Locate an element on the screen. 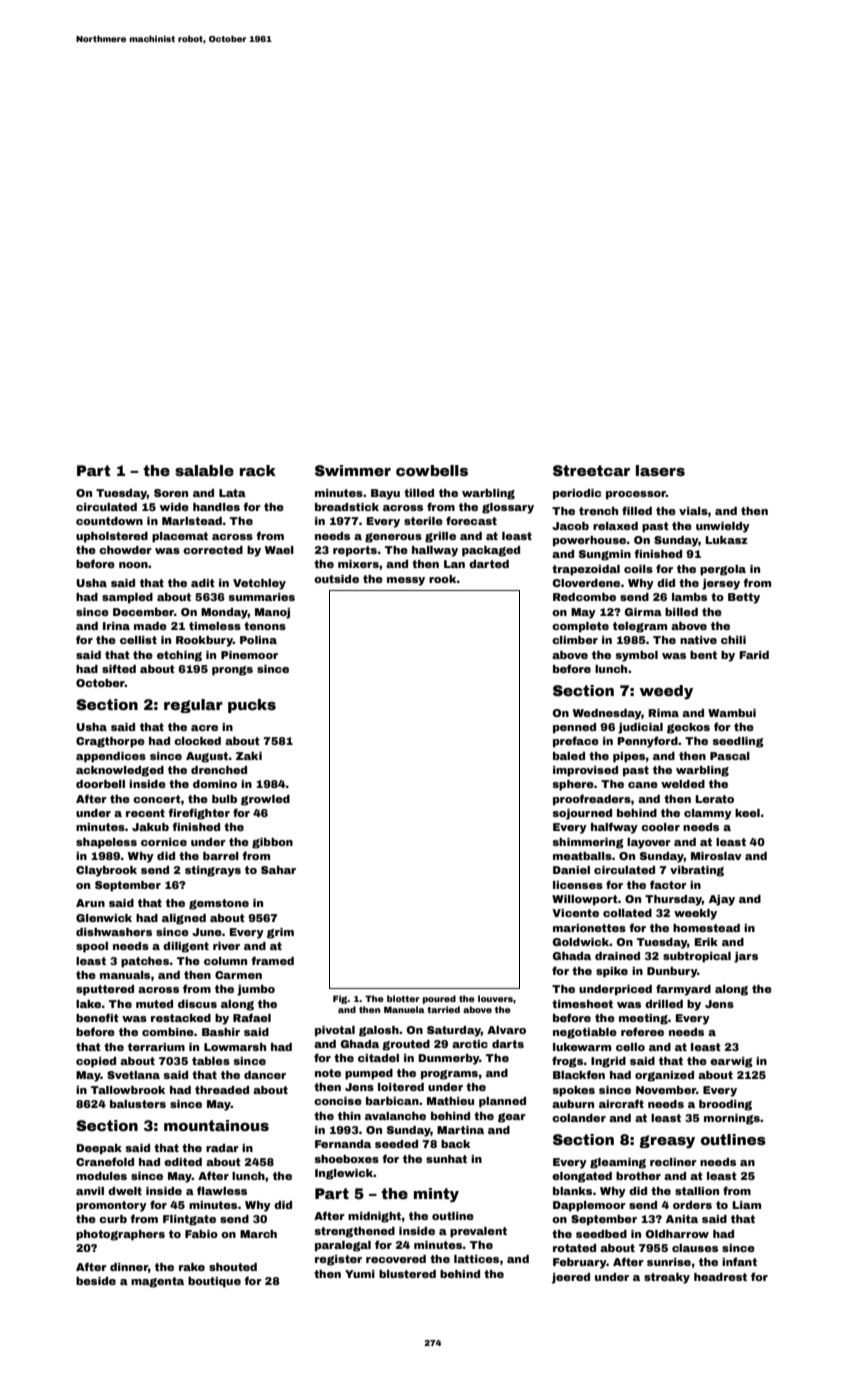 Image resolution: width=849 pixels, height=1400 pixels. baled is located at coordinates (569, 756).
